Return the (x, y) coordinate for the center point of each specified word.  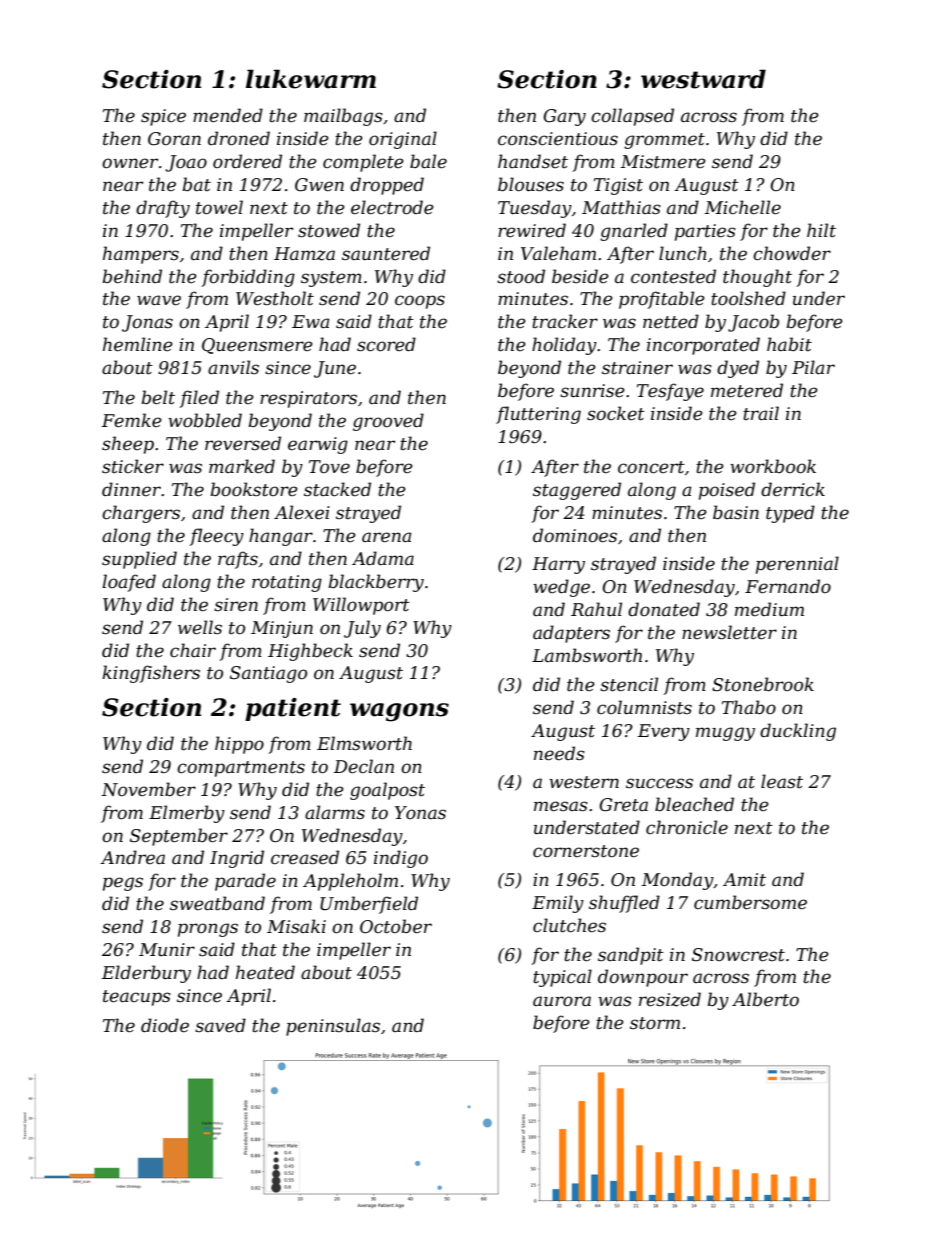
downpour (643, 978)
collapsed (632, 117)
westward (703, 79)
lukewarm (311, 79)
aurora (562, 1001)
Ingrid (237, 859)
